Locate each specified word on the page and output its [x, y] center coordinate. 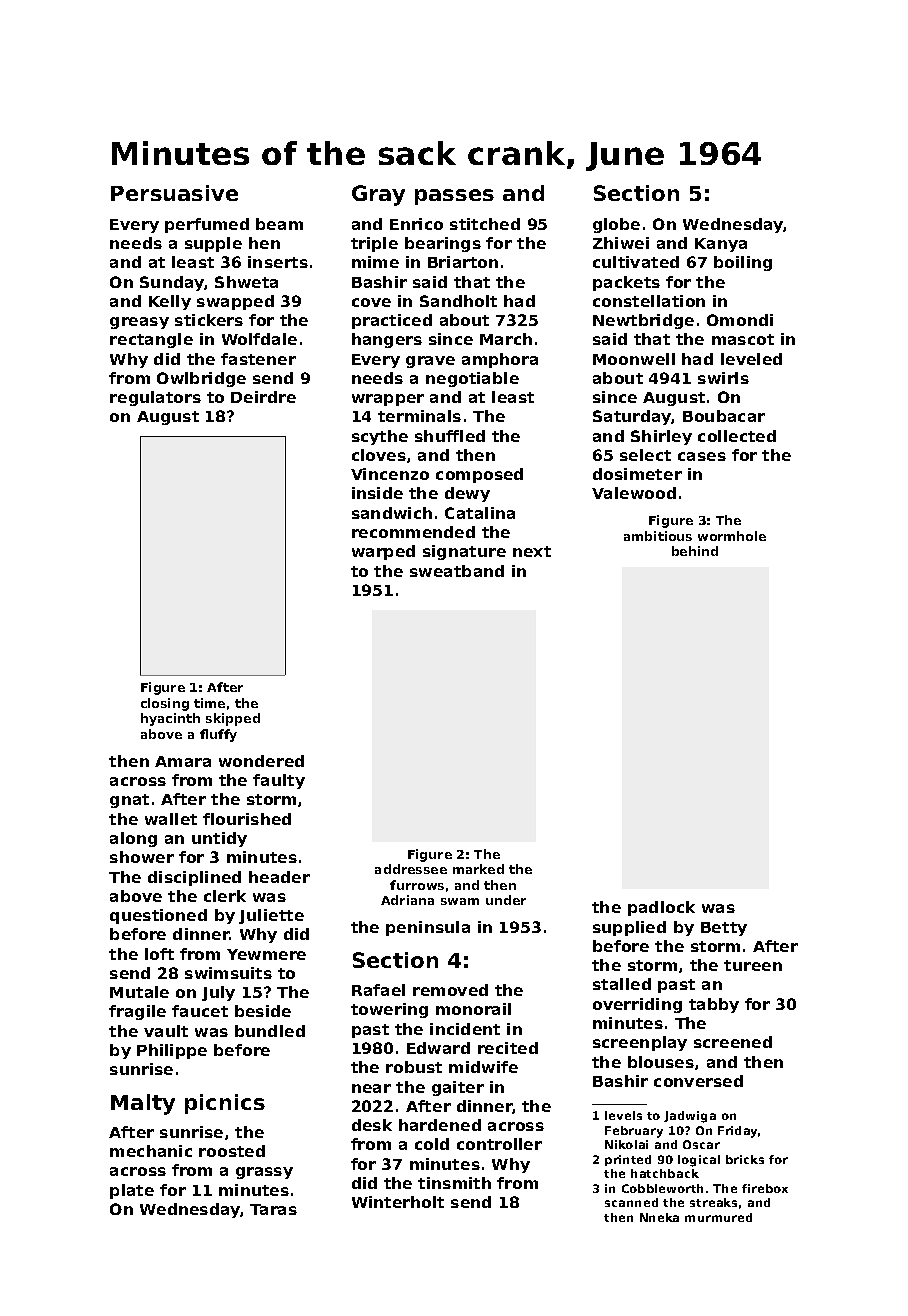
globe [616, 225]
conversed [698, 1081]
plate [132, 1191]
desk [372, 1125]
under [506, 900]
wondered [261, 761]
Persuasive [174, 193]
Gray [378, 195]
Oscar [701, 1144]
